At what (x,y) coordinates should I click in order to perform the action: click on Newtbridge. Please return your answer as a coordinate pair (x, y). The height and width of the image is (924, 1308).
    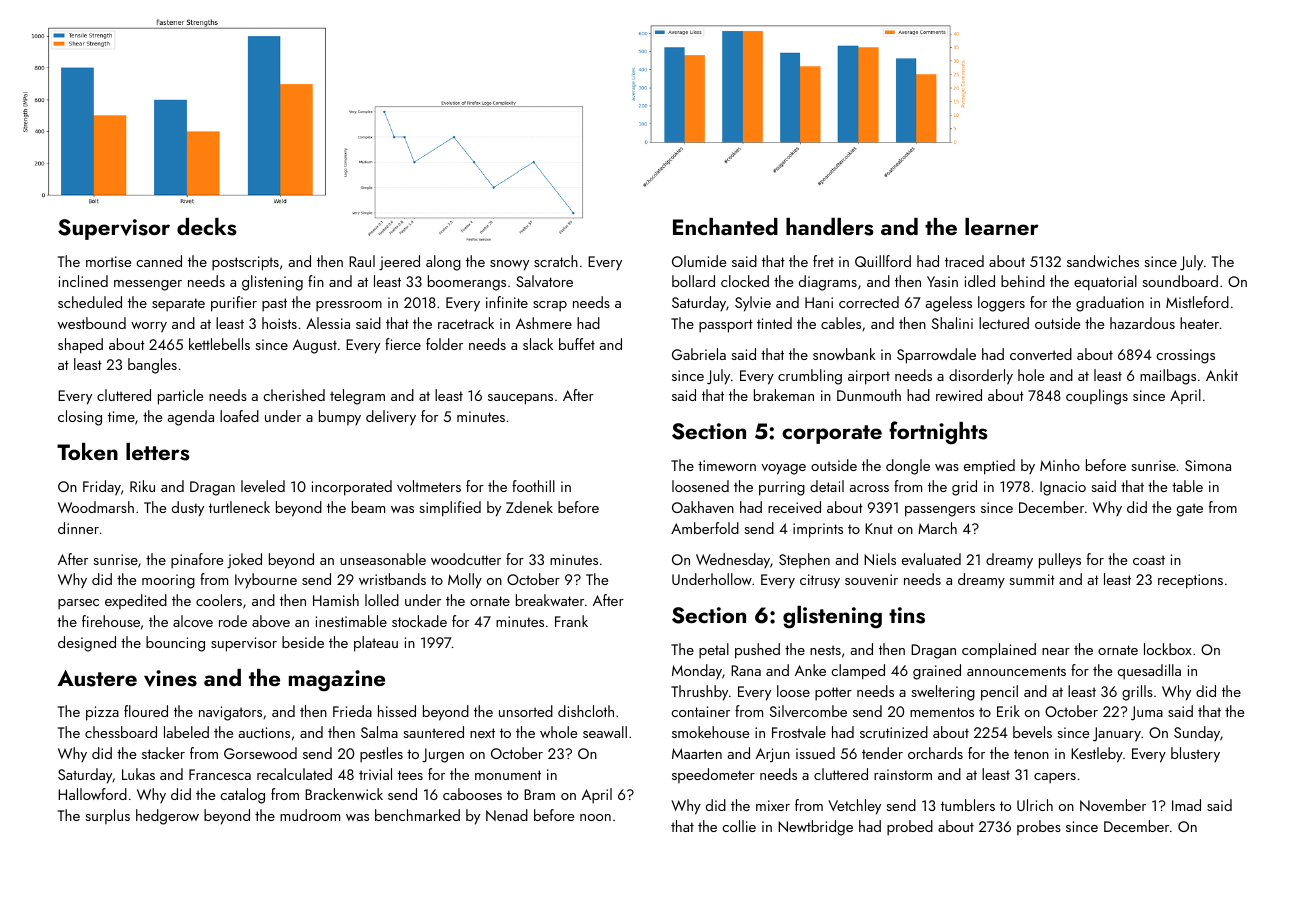
    Looking at the image, I should click on (815, 828).
